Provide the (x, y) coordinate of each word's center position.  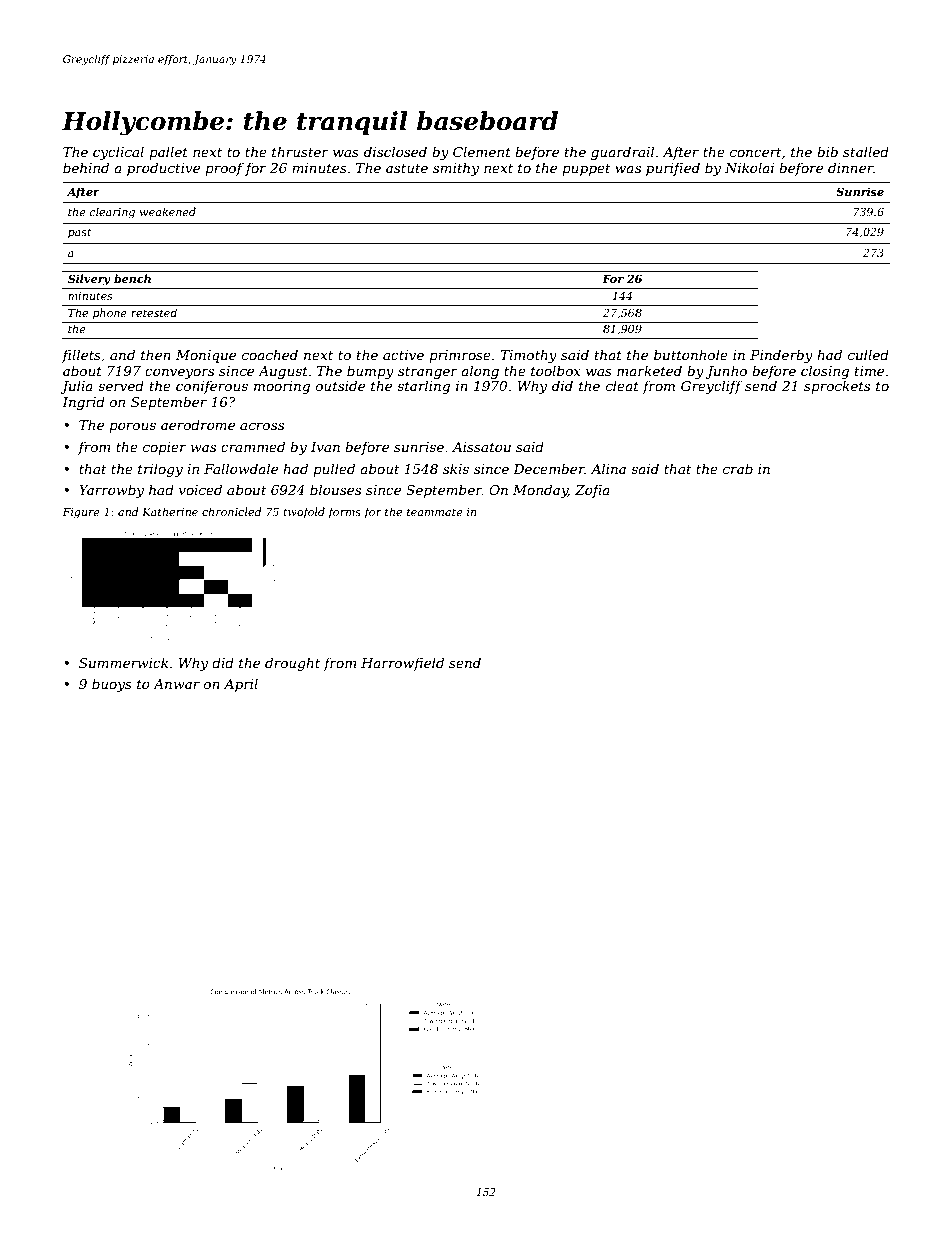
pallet (168, 153)
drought (292, 664)
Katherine (170, 511)
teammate (435, 512)
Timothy (528, 356)
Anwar (176, 684)
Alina (608, 468)
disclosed (395, 151)
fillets (81, 356)
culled (868, 354)
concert (756, 152)
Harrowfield (402, 664)
